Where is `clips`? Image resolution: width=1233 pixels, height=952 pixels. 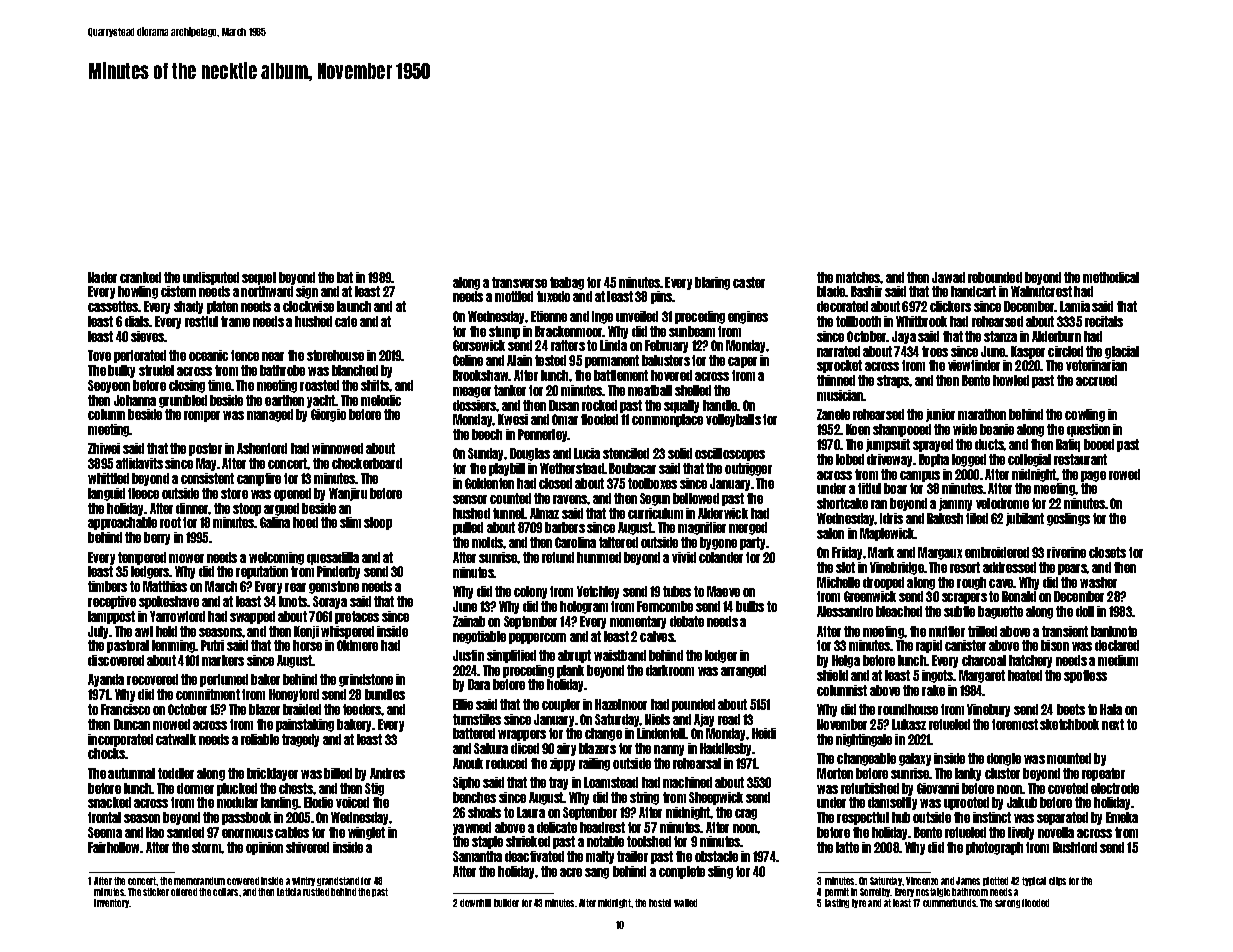 clips is located at coordinates (1057, 881).
